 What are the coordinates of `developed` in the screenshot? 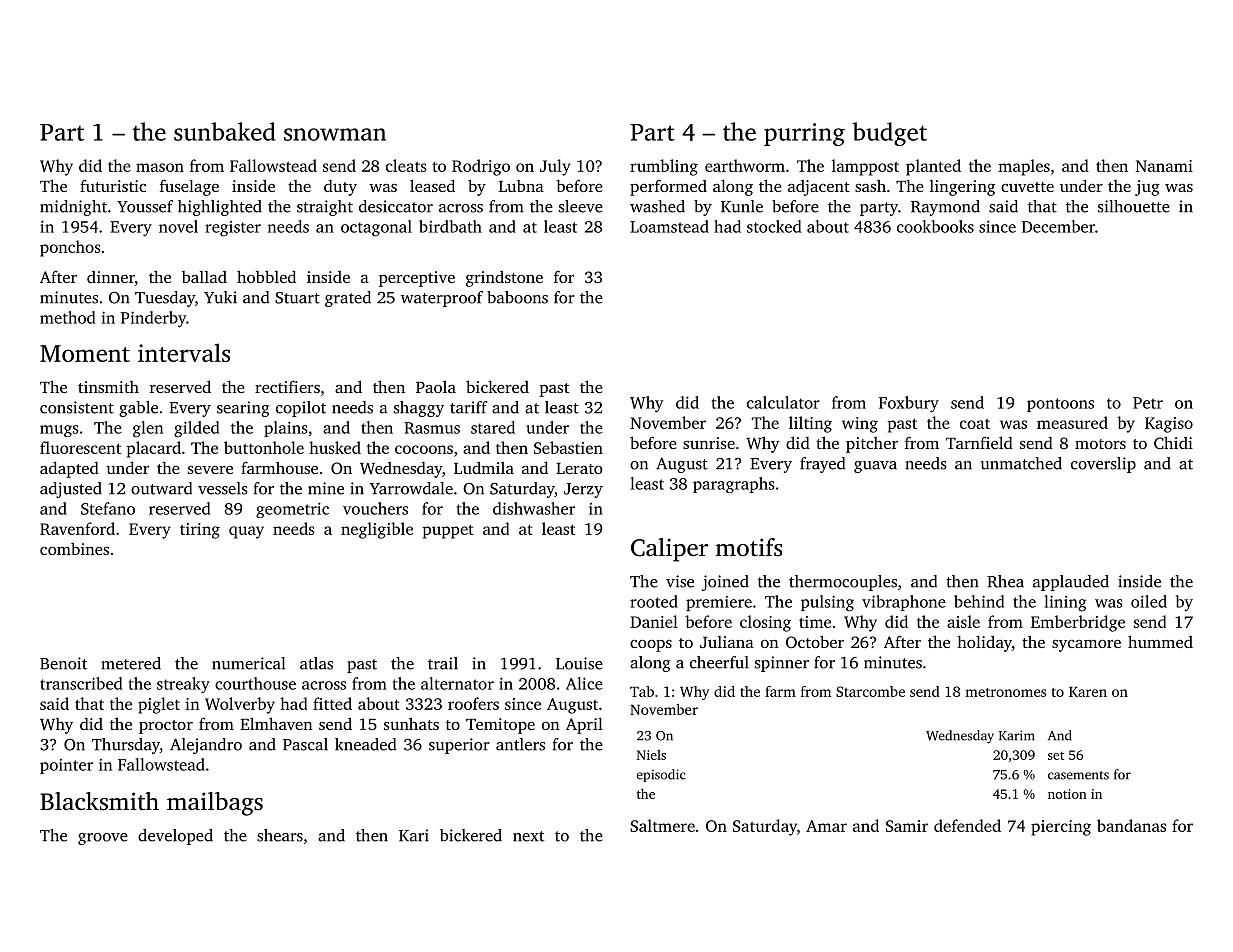 It's located at (175, 837).
